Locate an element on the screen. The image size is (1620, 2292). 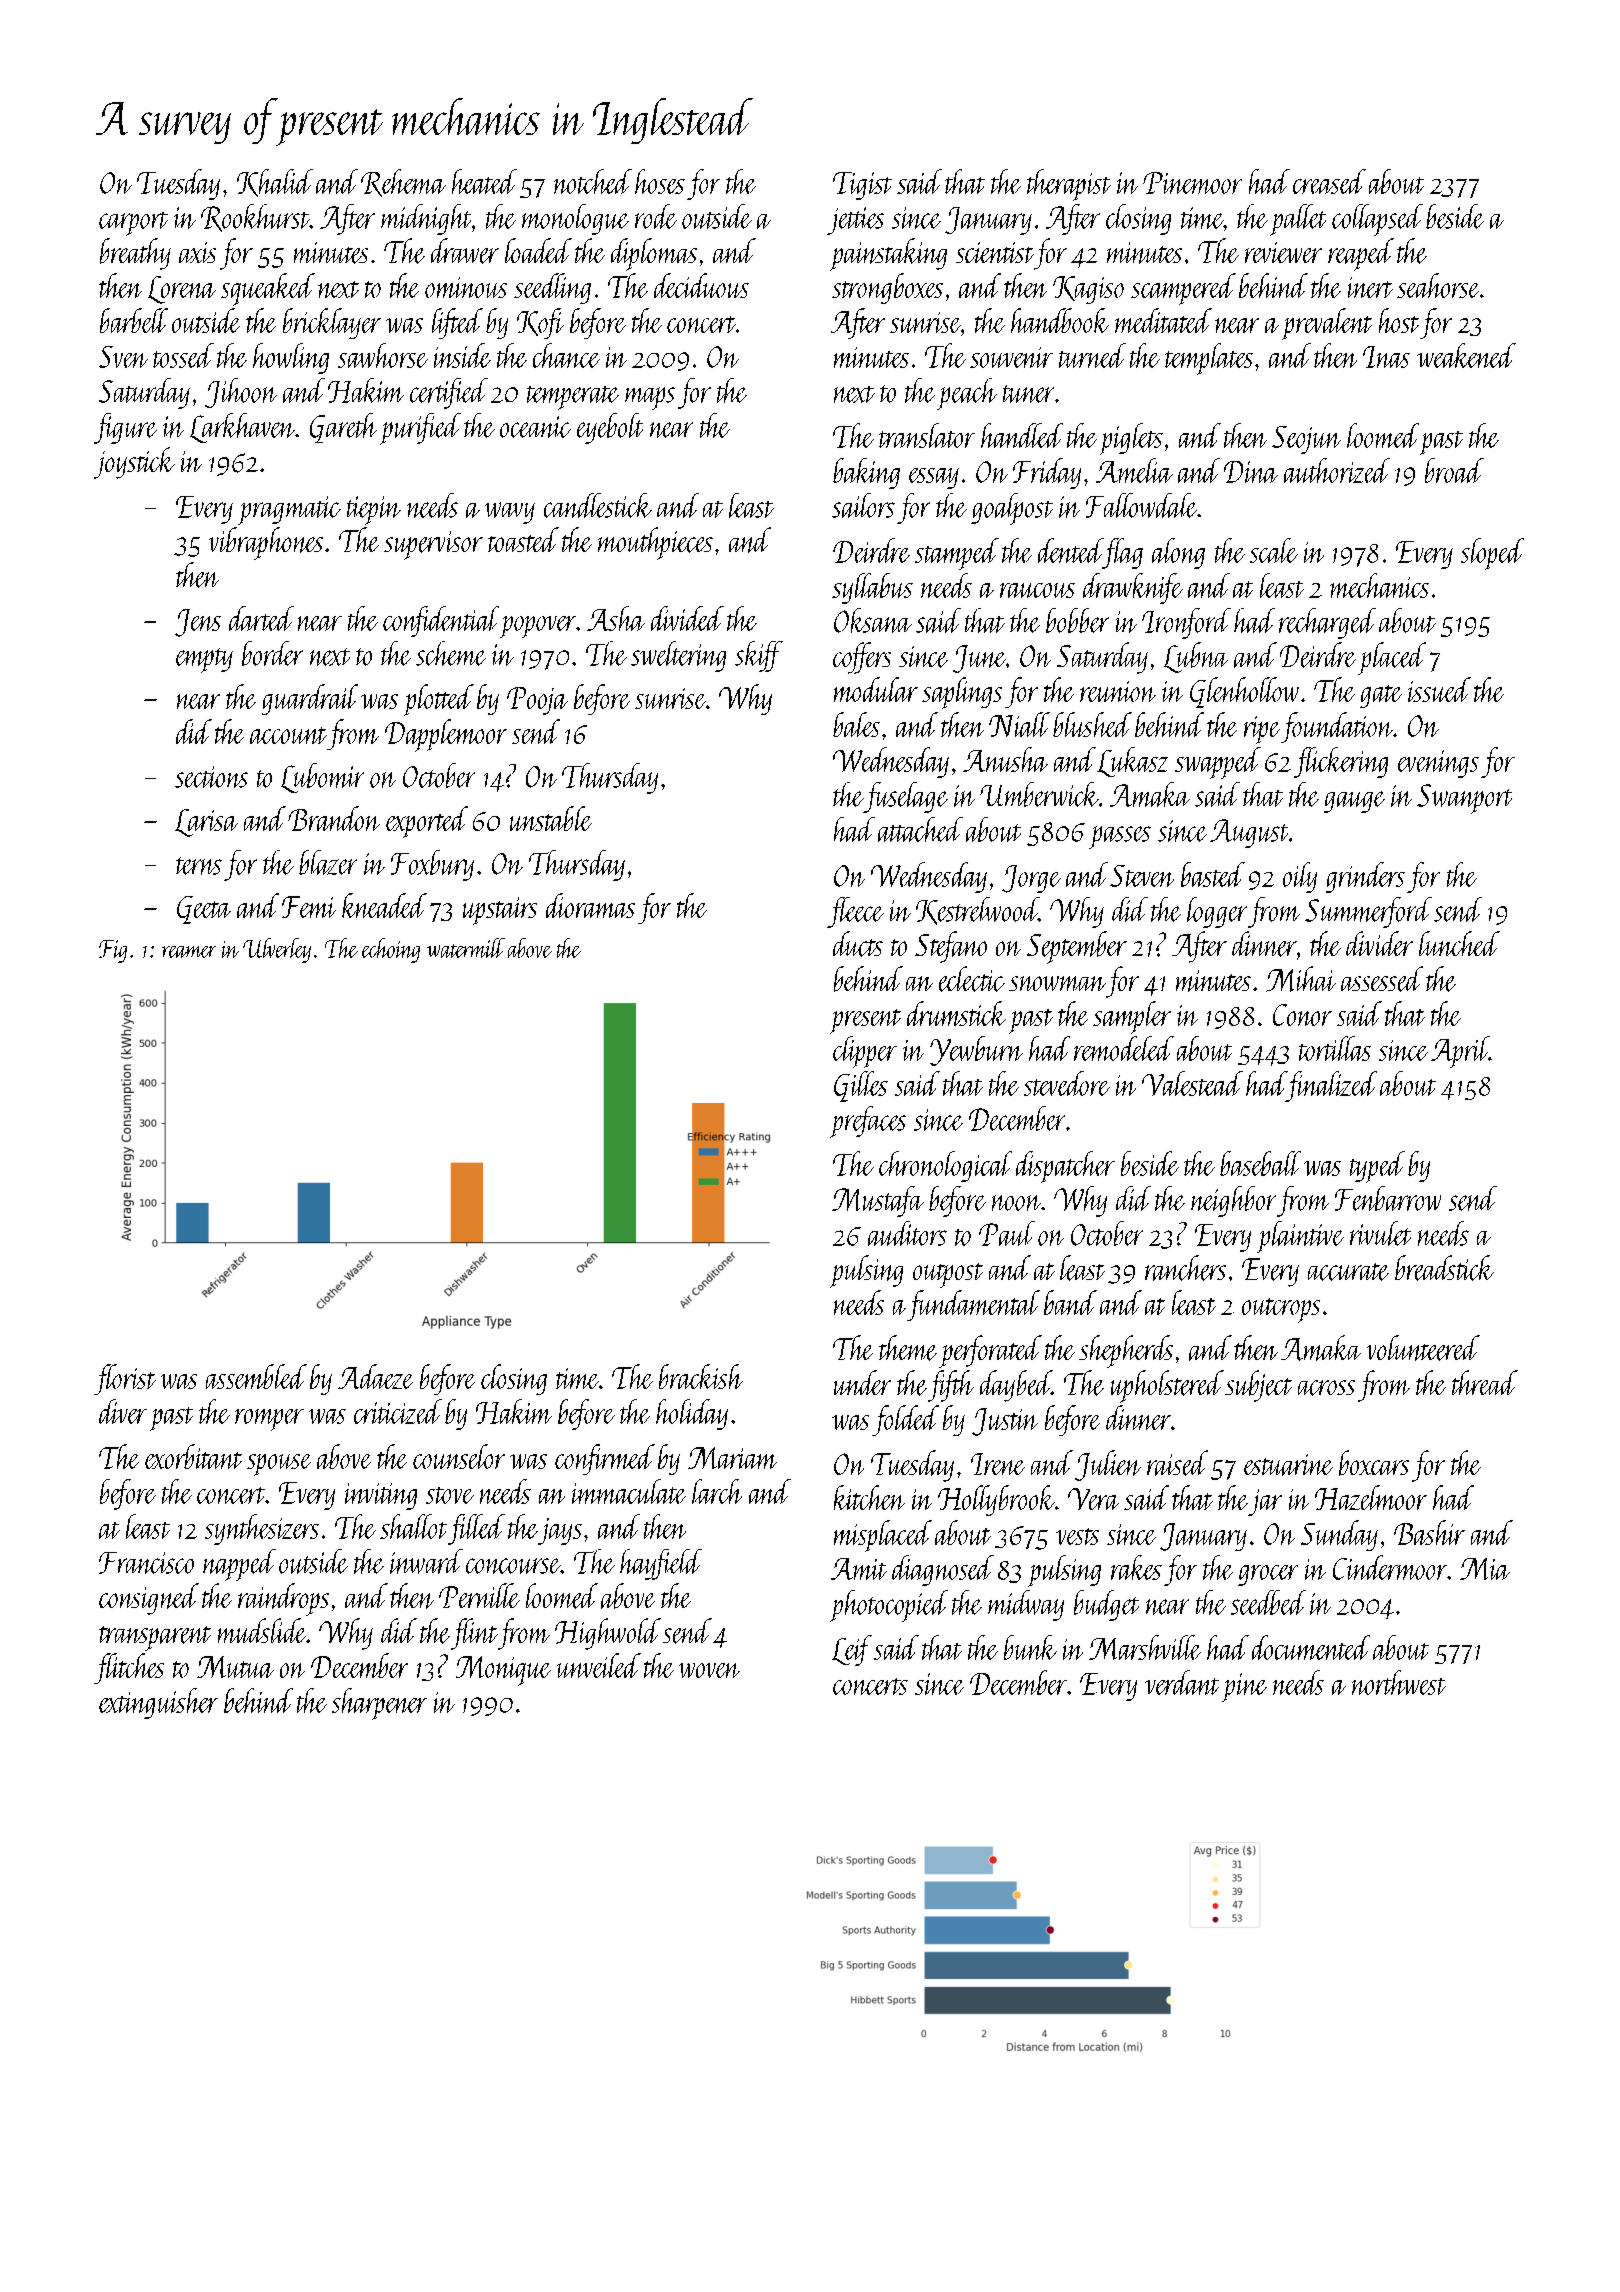
Gilles is located at coordinates (861, 1086).
